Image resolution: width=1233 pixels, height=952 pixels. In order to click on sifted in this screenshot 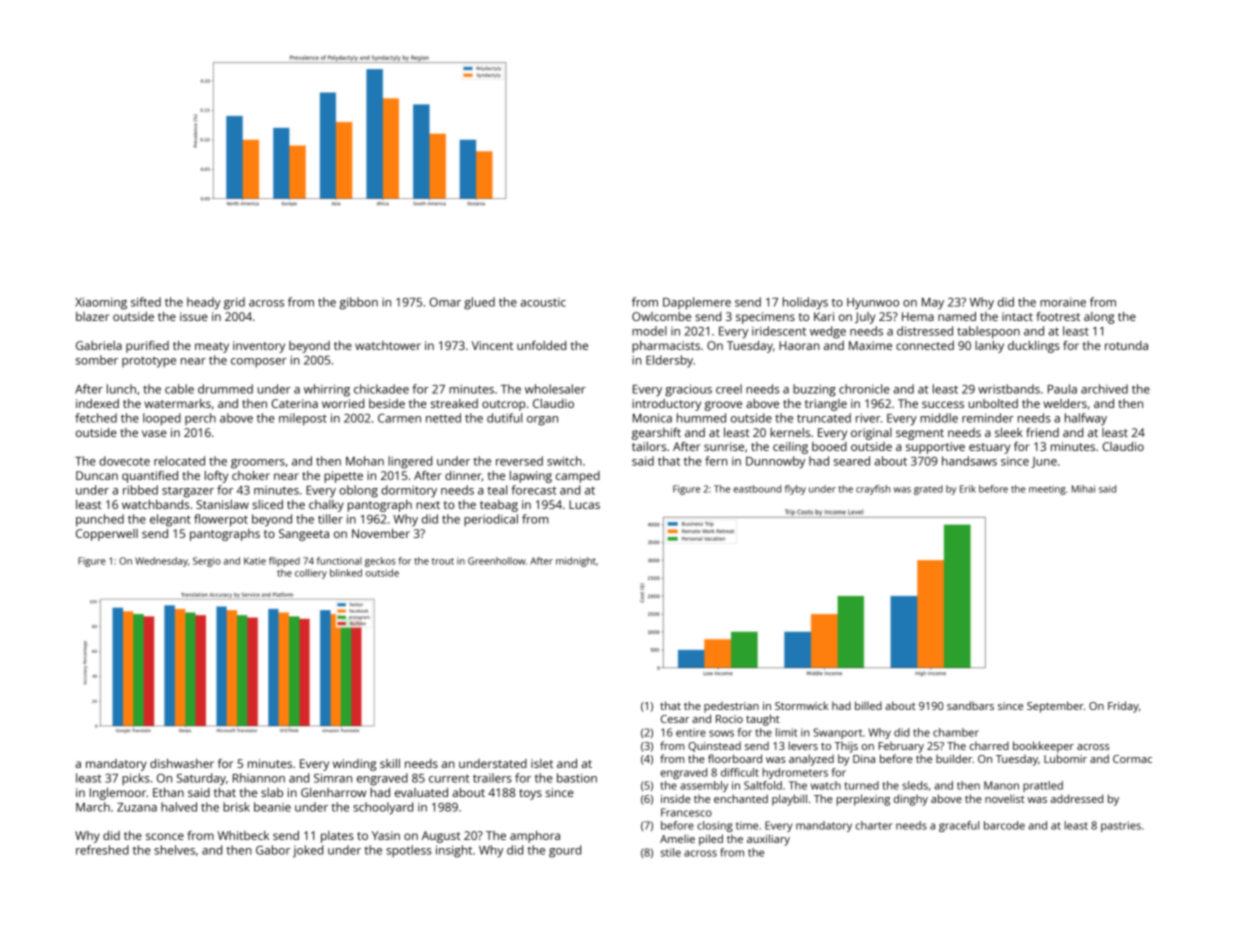, I will do `click(146, 302)`.
